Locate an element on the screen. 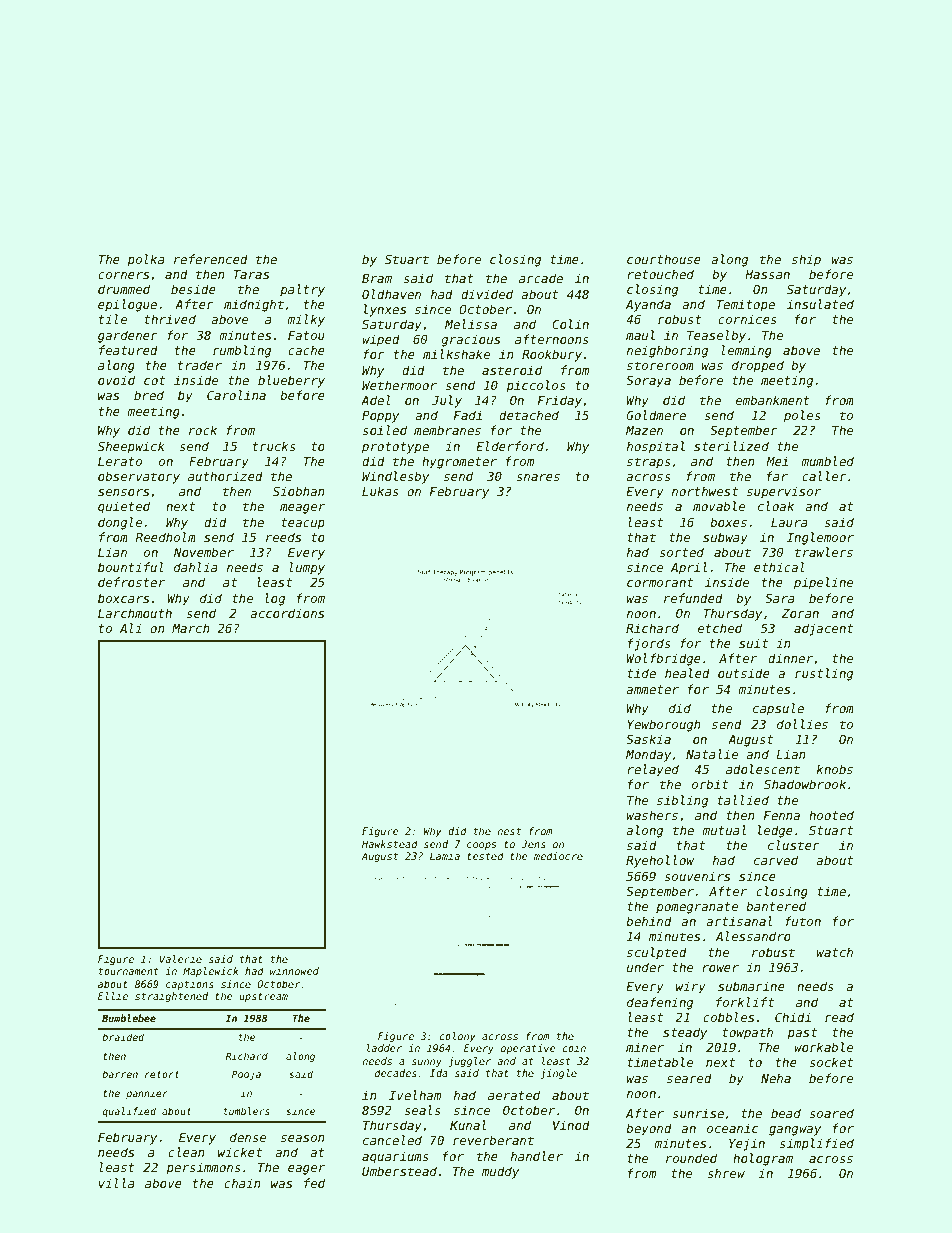  divided is located at coordinates (487, 294).
